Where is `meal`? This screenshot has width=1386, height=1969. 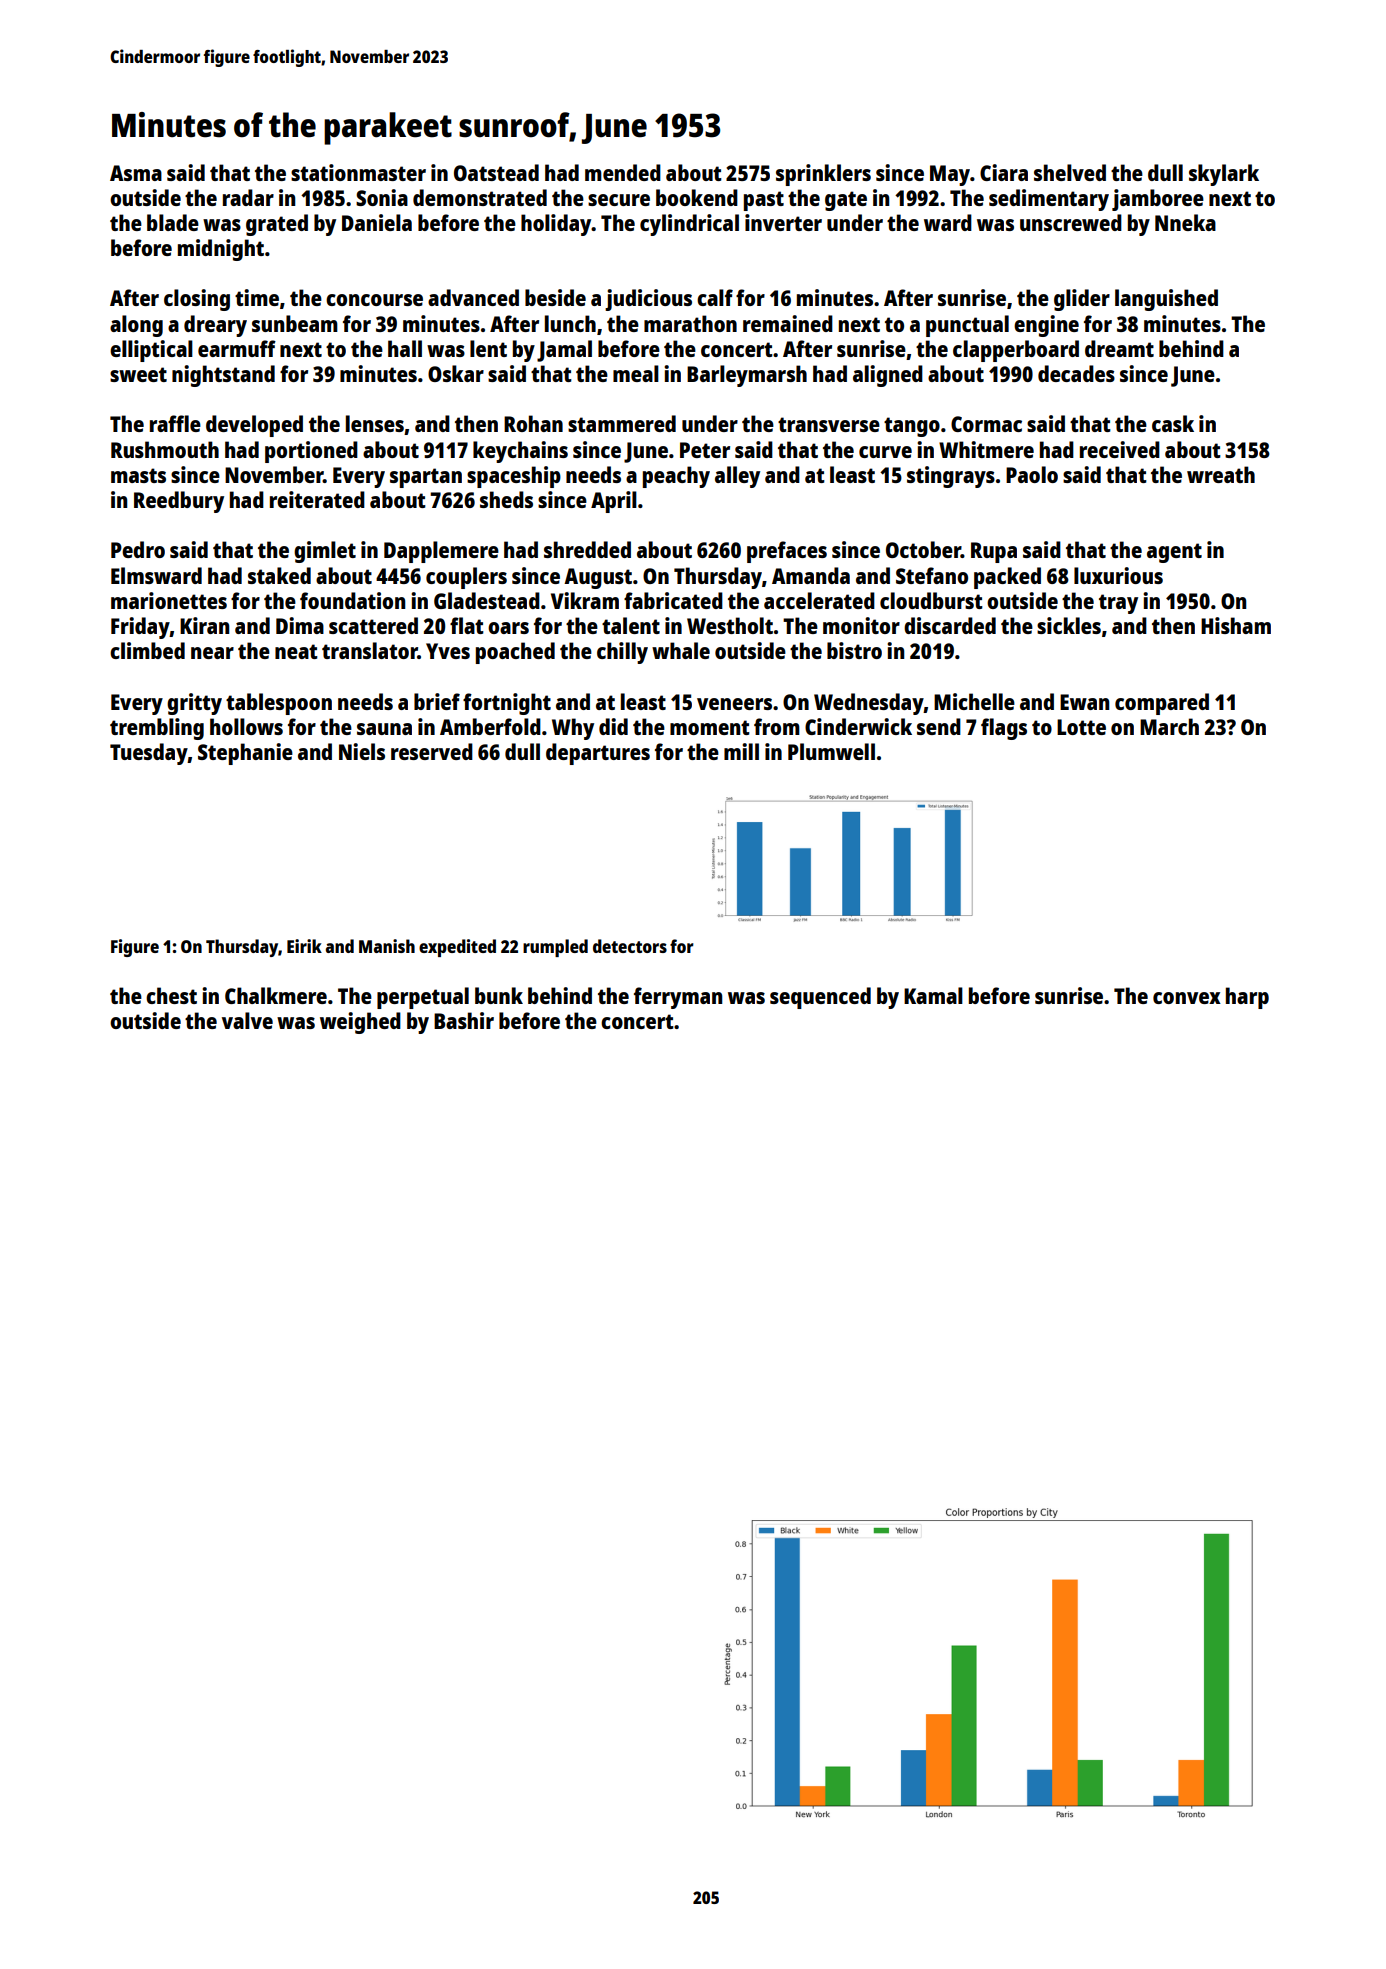 meal is located at coordinates (636, 373).
